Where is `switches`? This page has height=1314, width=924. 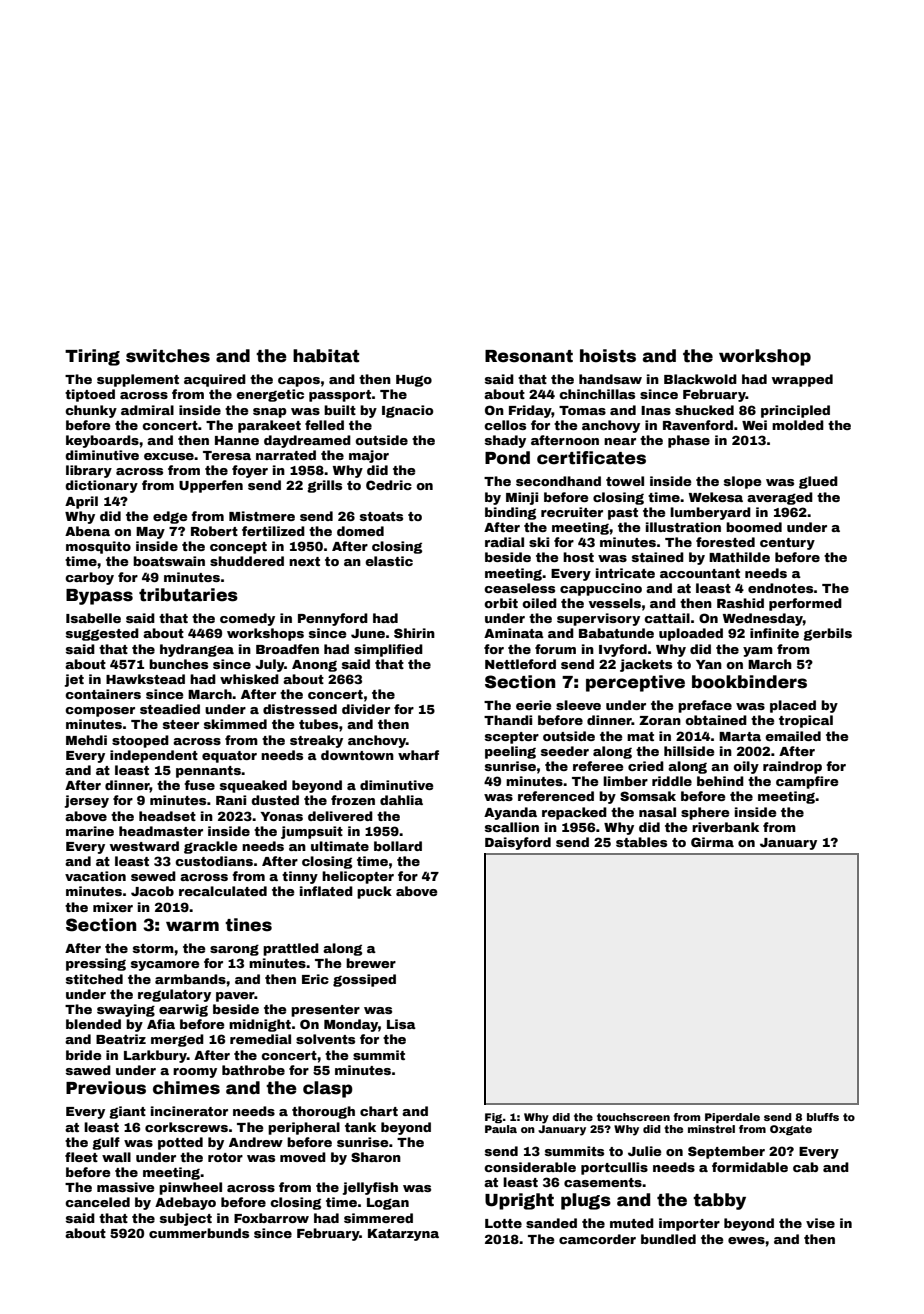 switches is located at coordinates (168, 356).
